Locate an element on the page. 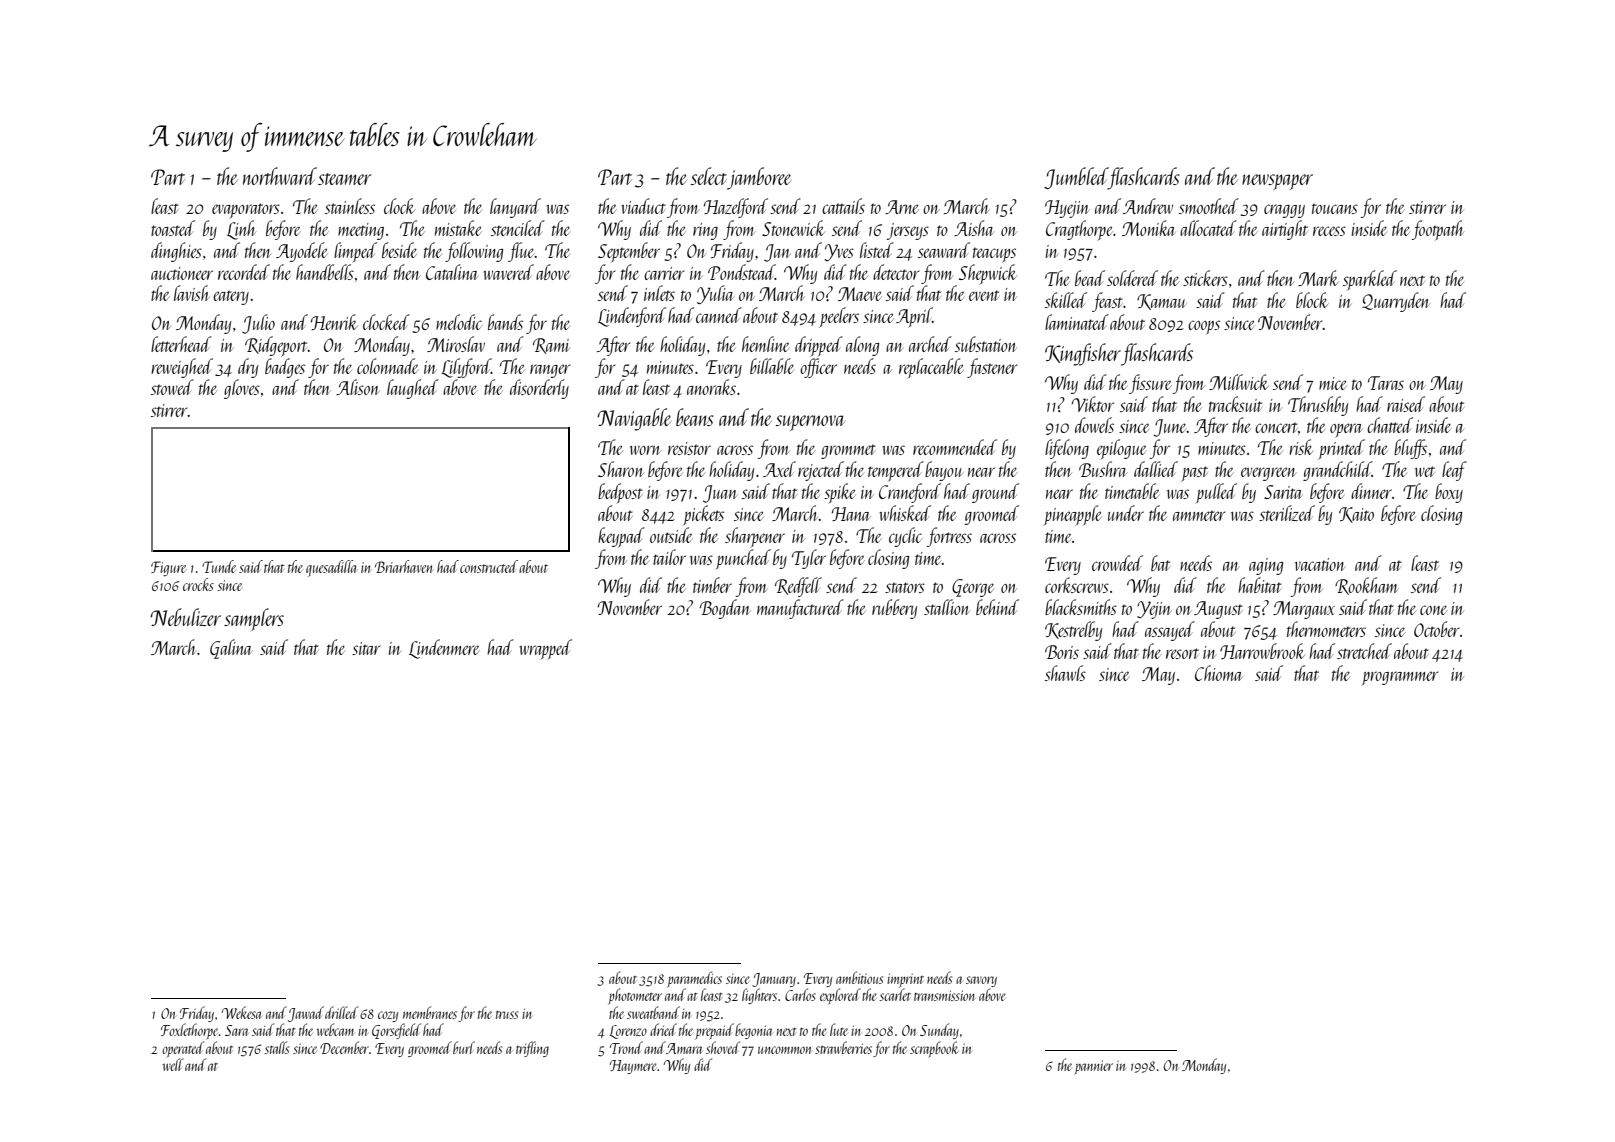 This page has width=1615, height=1142. sitar is located at coordinates (366, 648).
